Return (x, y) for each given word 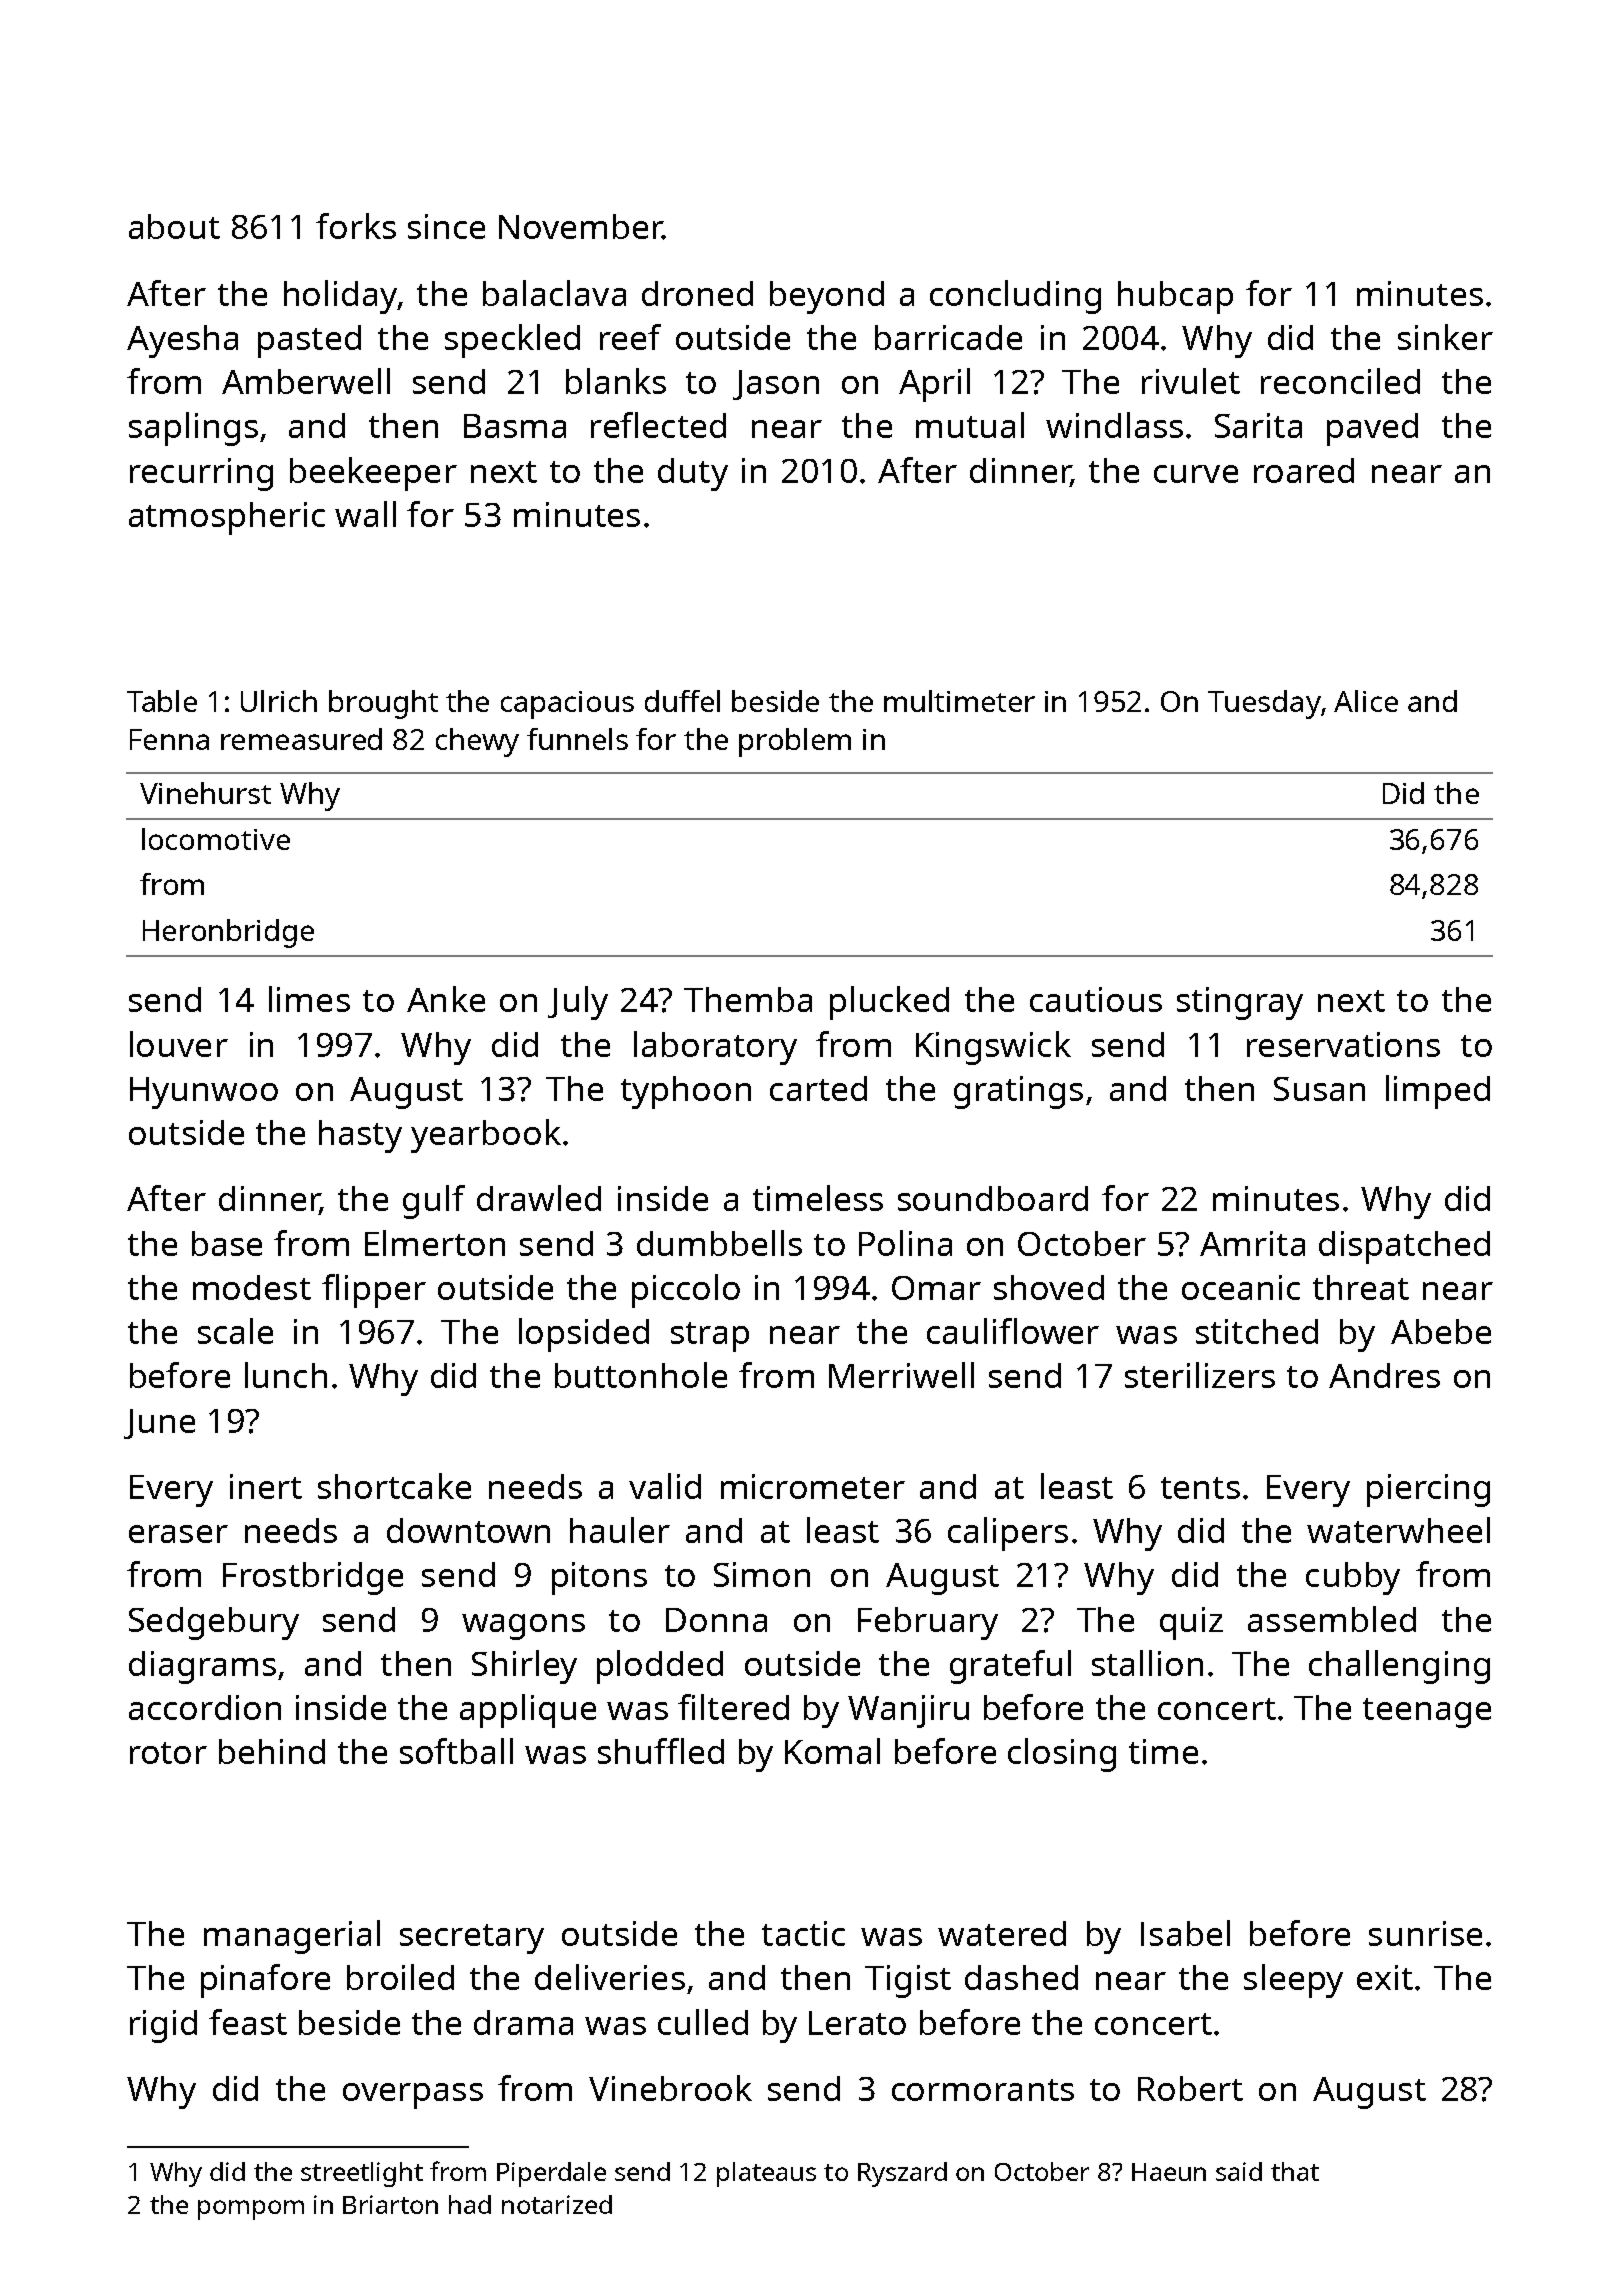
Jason (776, 385)
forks (356, 226)
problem (795, 742)
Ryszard (902, 2174)
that (1295, 2171)
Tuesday (1264, 704)
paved (1372, 429)
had (470, 2204)
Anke (446, 999)
